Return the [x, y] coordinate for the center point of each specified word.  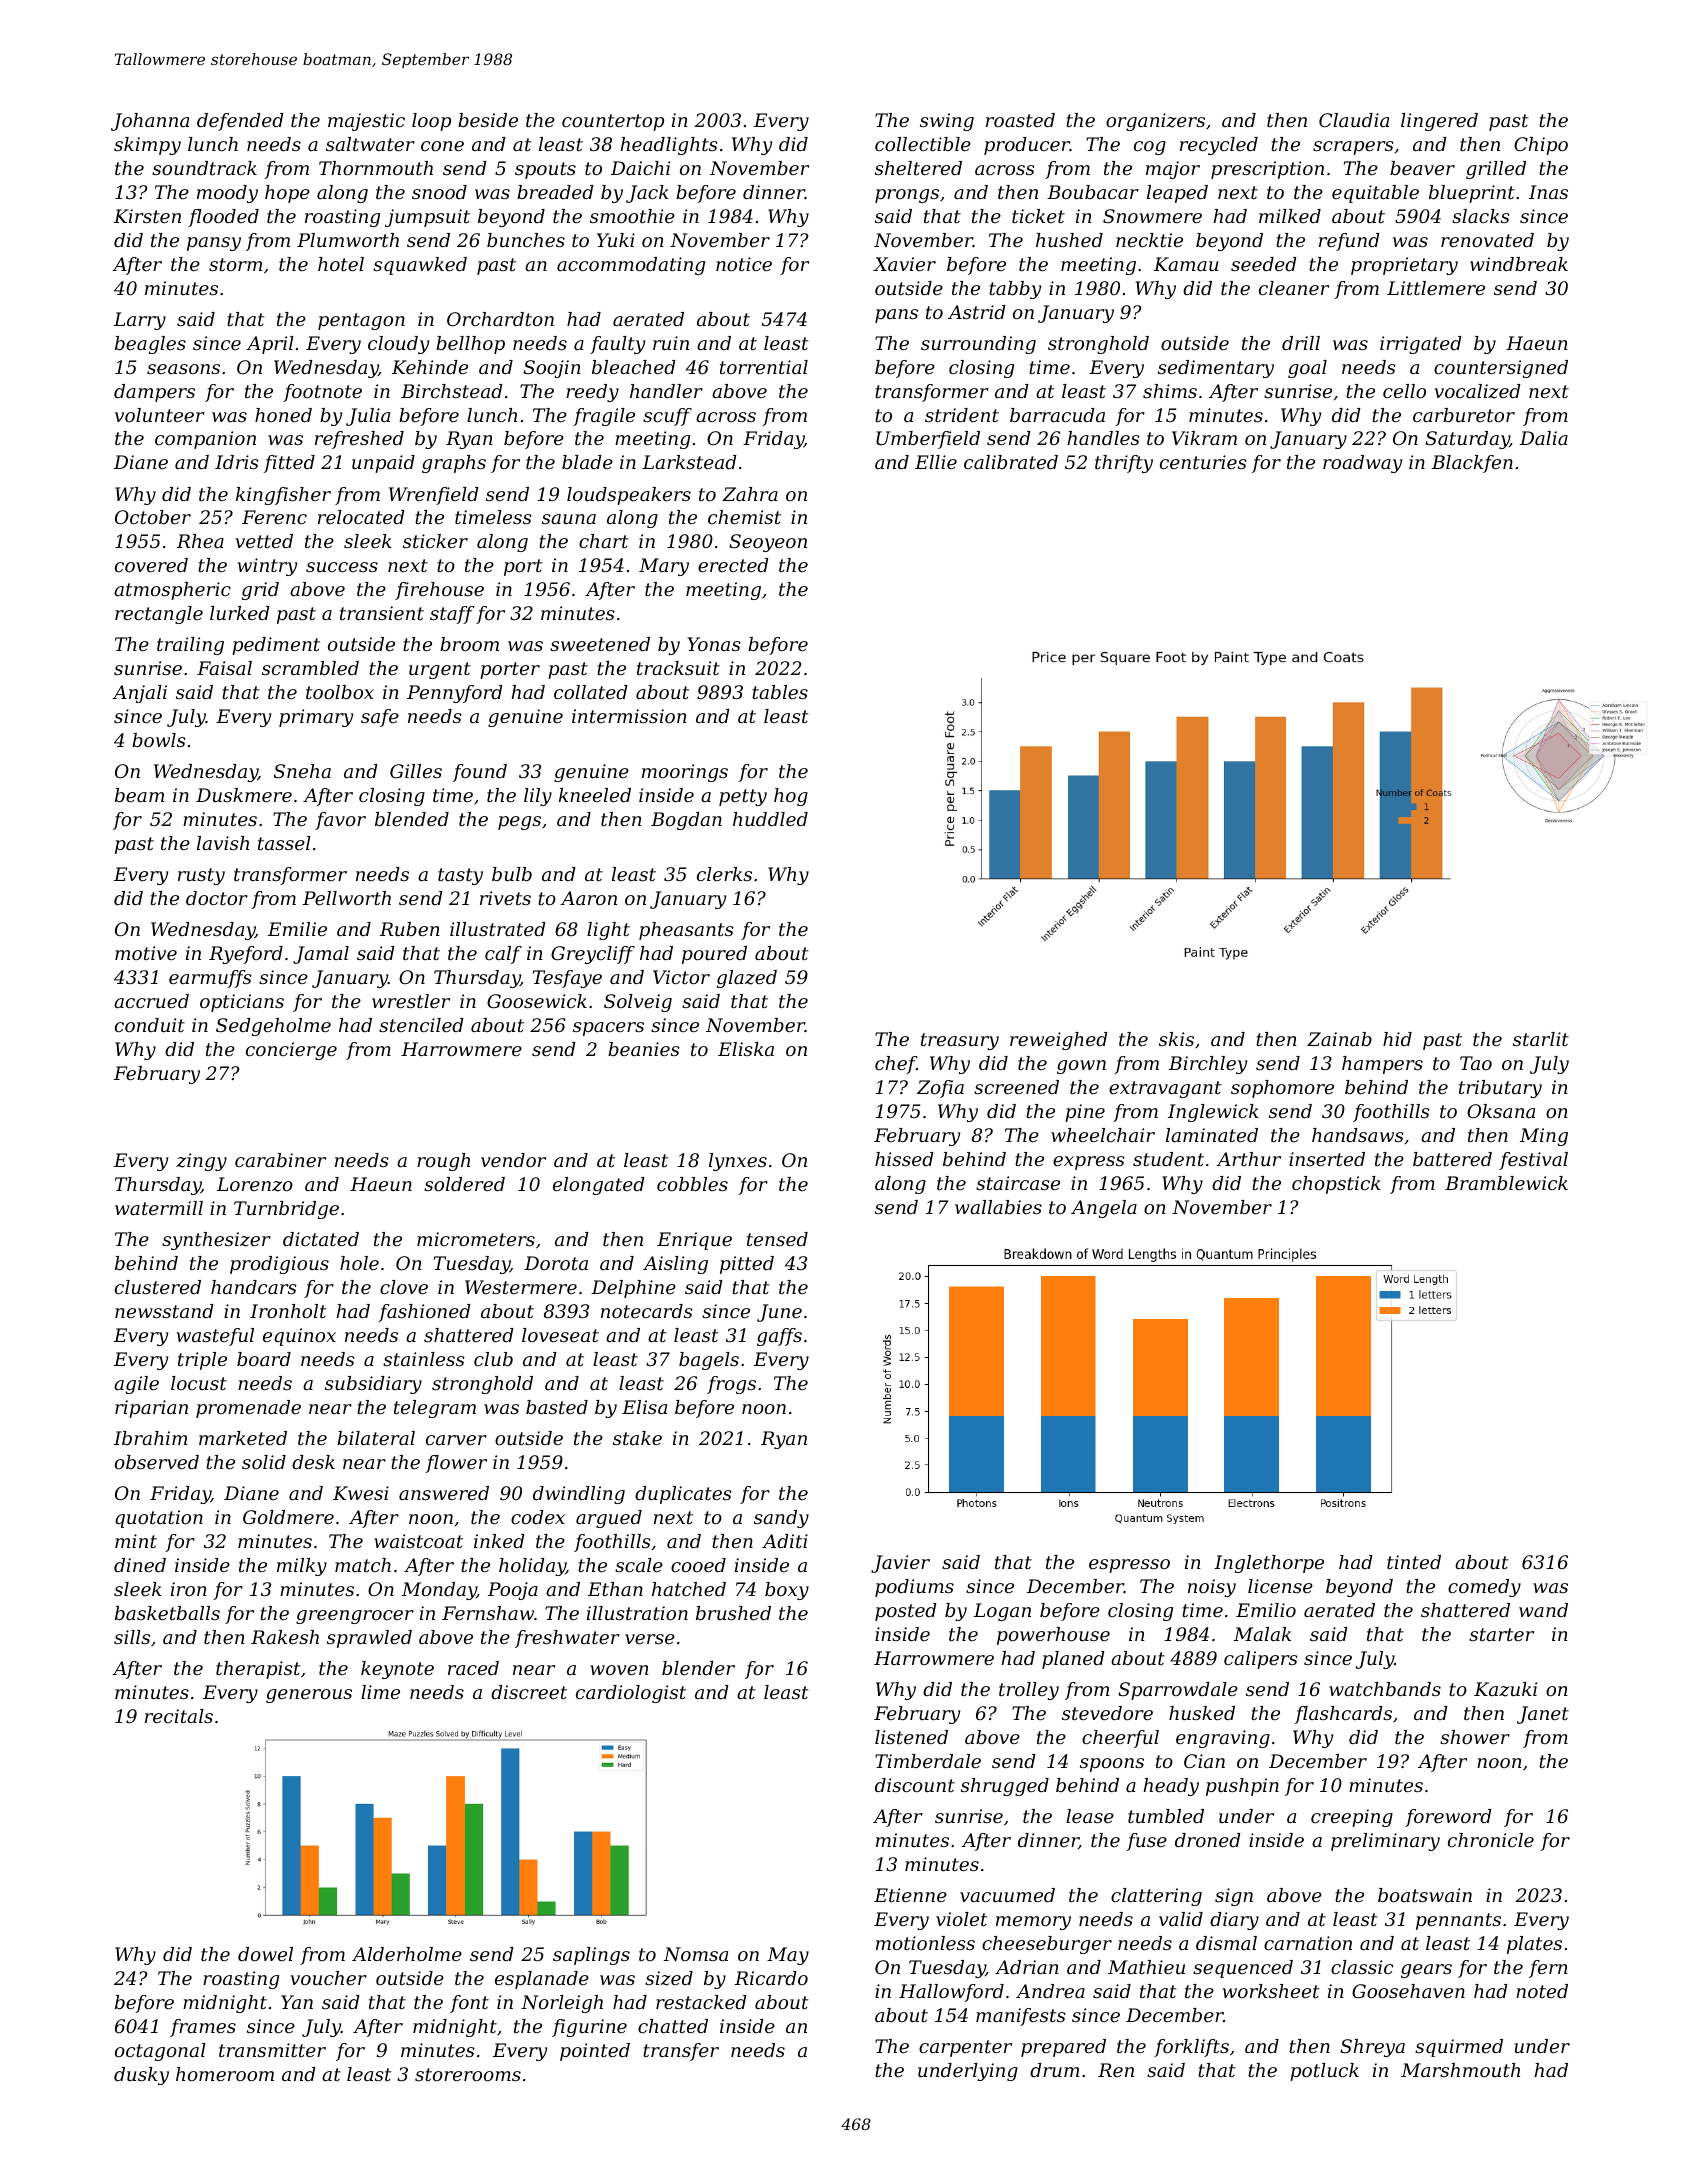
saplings [591, 1956]
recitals [179, 1716]
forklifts [1191, 2048]
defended [240, 122]
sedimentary [1216, 369]
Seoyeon [768, 543]
